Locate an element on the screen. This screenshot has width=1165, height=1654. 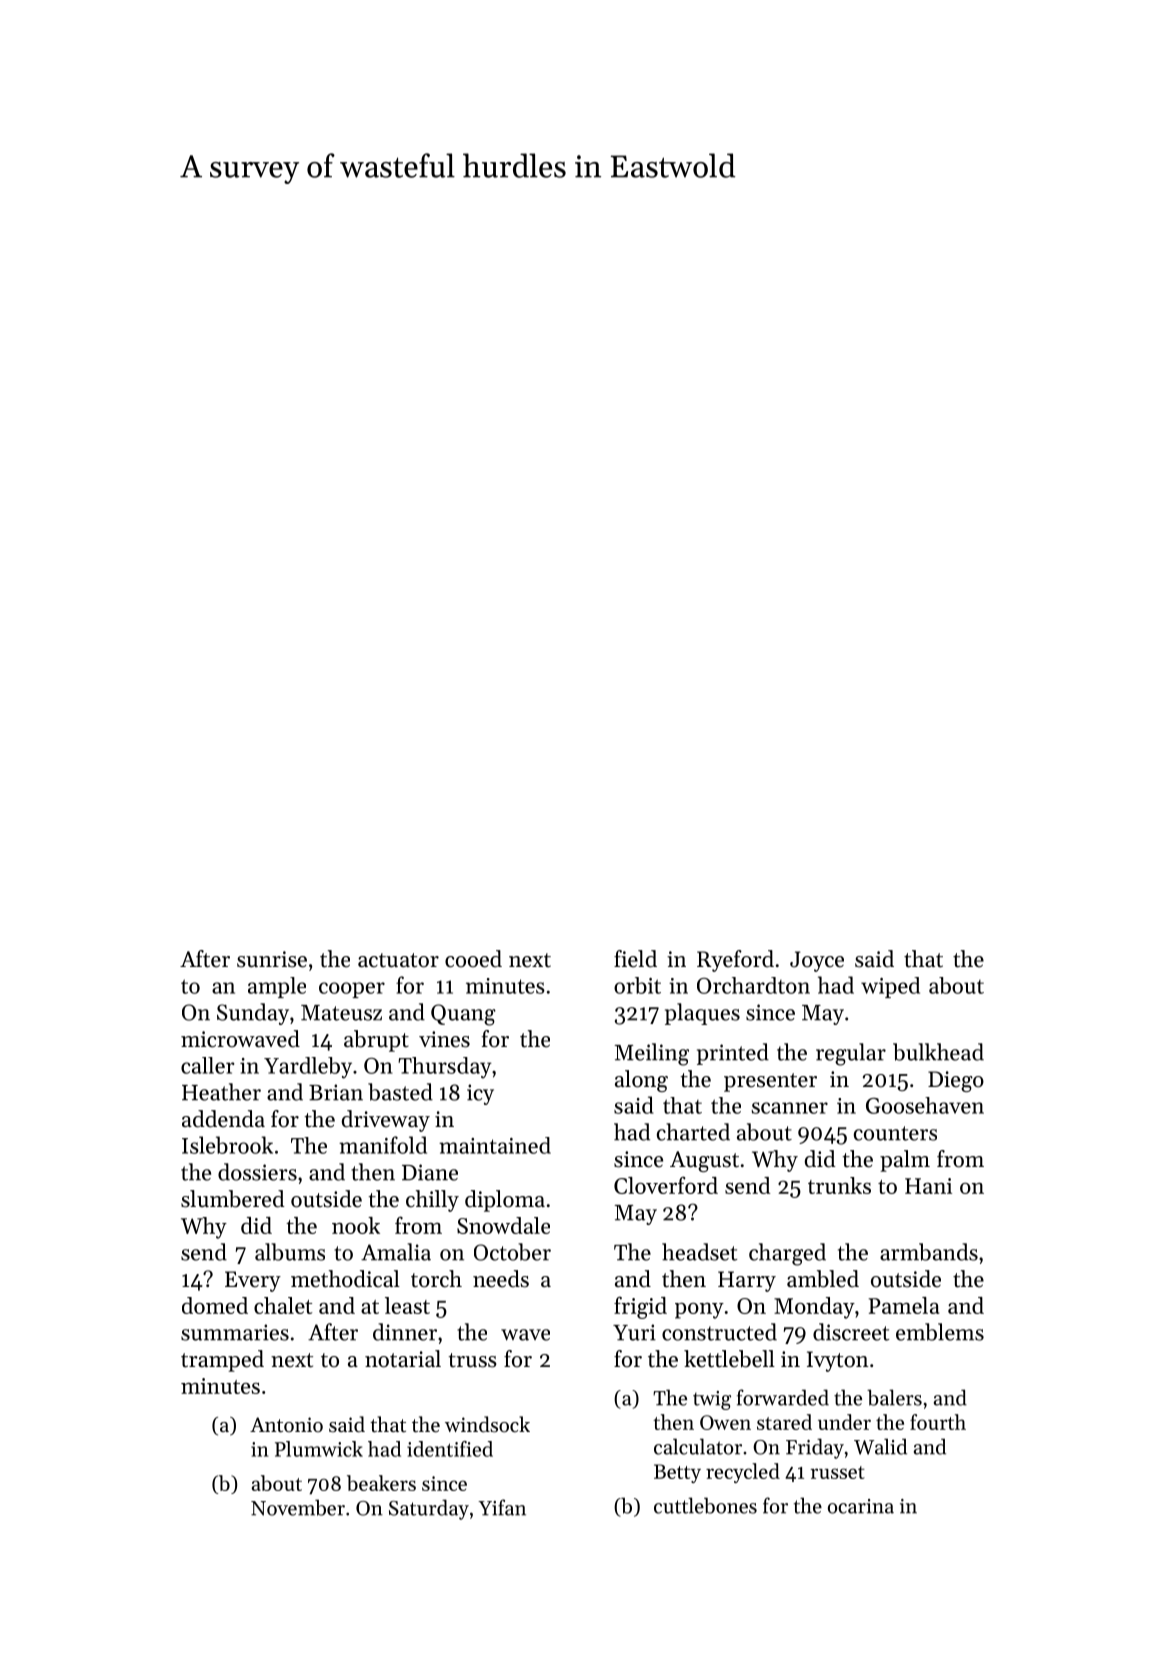
Pamela is located at coordinates (904, 1305).
